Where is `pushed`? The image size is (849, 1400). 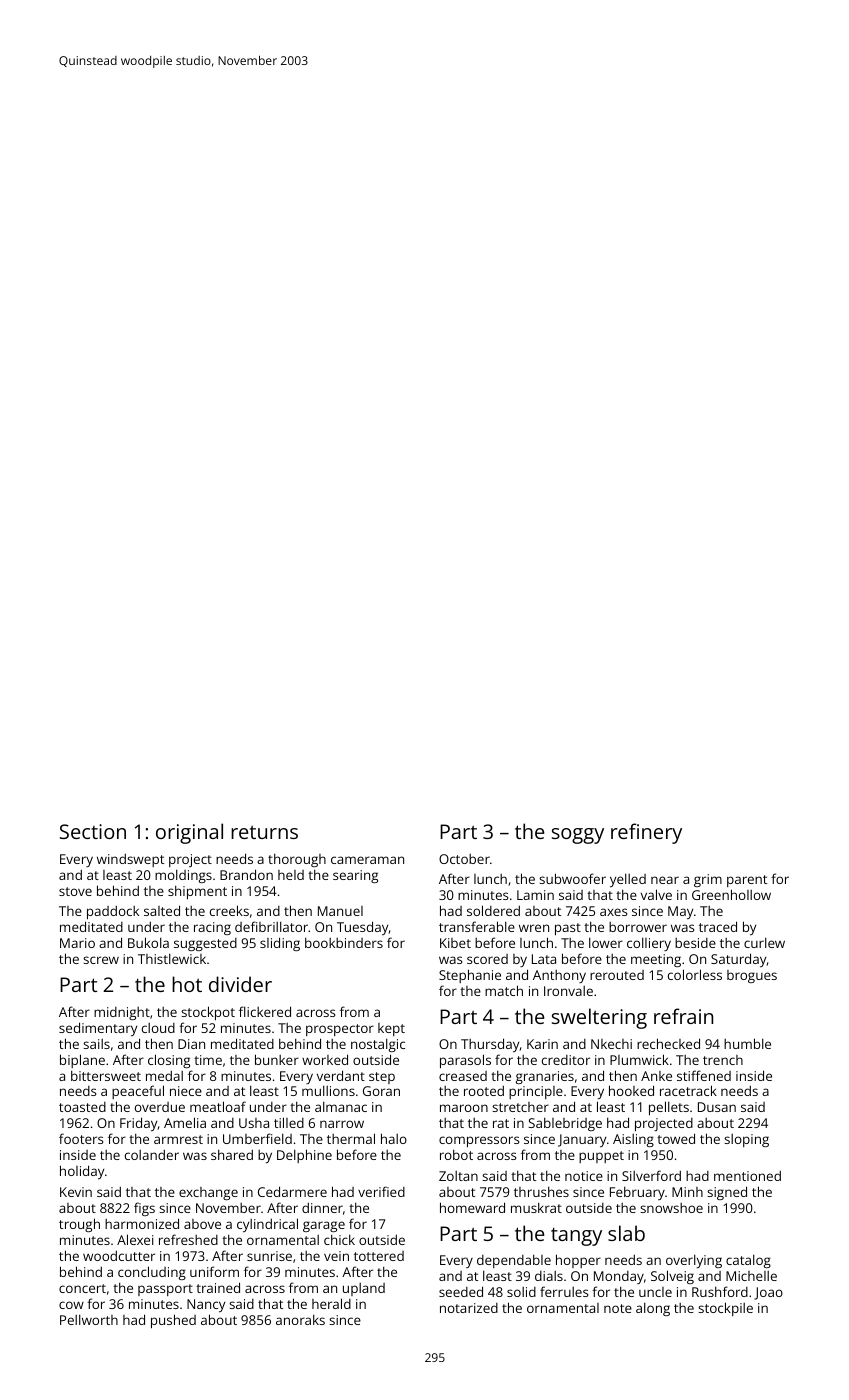 pushed is located at coordinates (173, 1321).
